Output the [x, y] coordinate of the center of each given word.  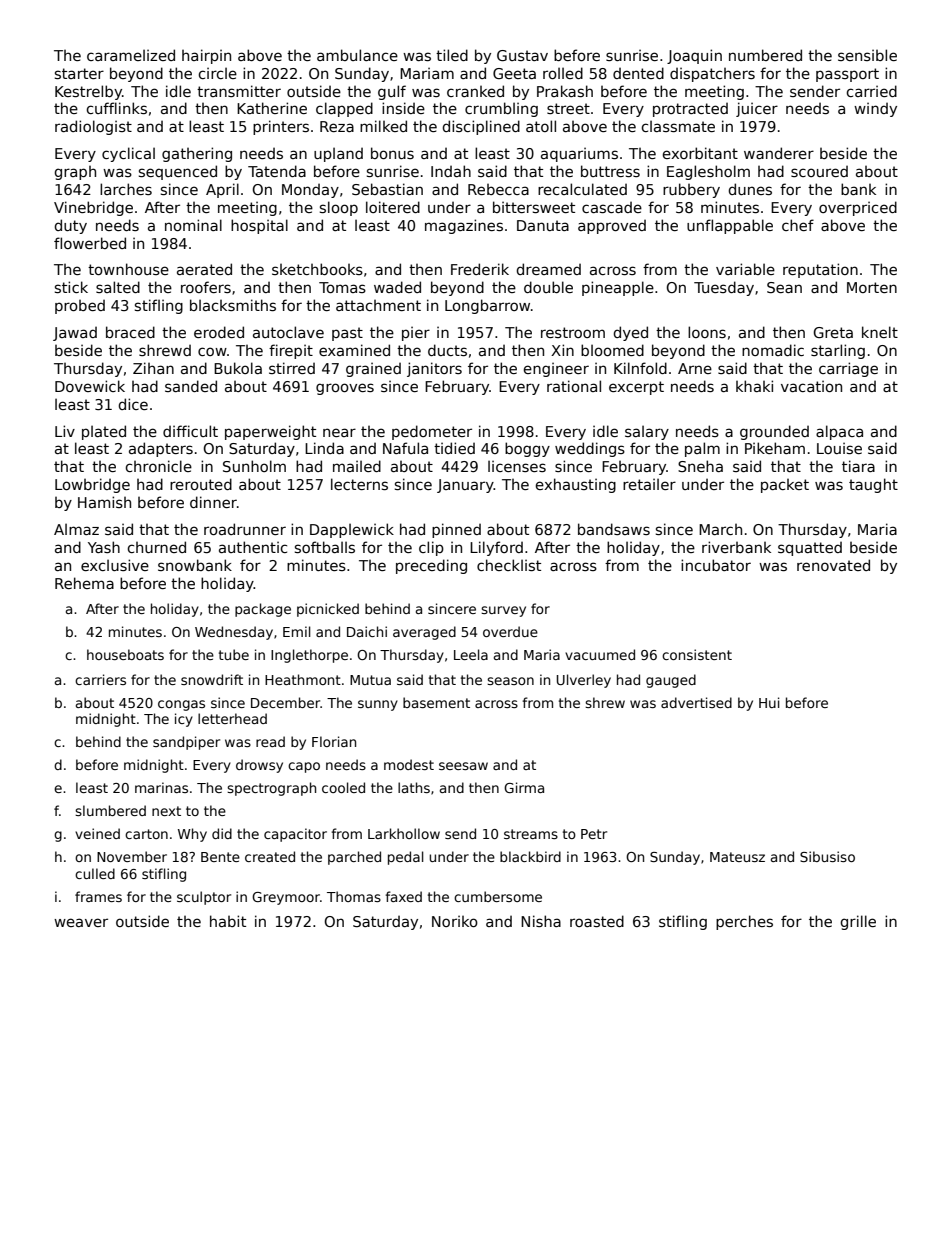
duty [71, 226]
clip [431, 548]
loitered [393, 207]
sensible [867, 55]
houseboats [125, 654]
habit [228, 921]
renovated [833, 565]
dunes [750, 189]
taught [873, 485]
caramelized [131, 55]
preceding [431, 566]
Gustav [522, 55]
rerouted [201, 484]
